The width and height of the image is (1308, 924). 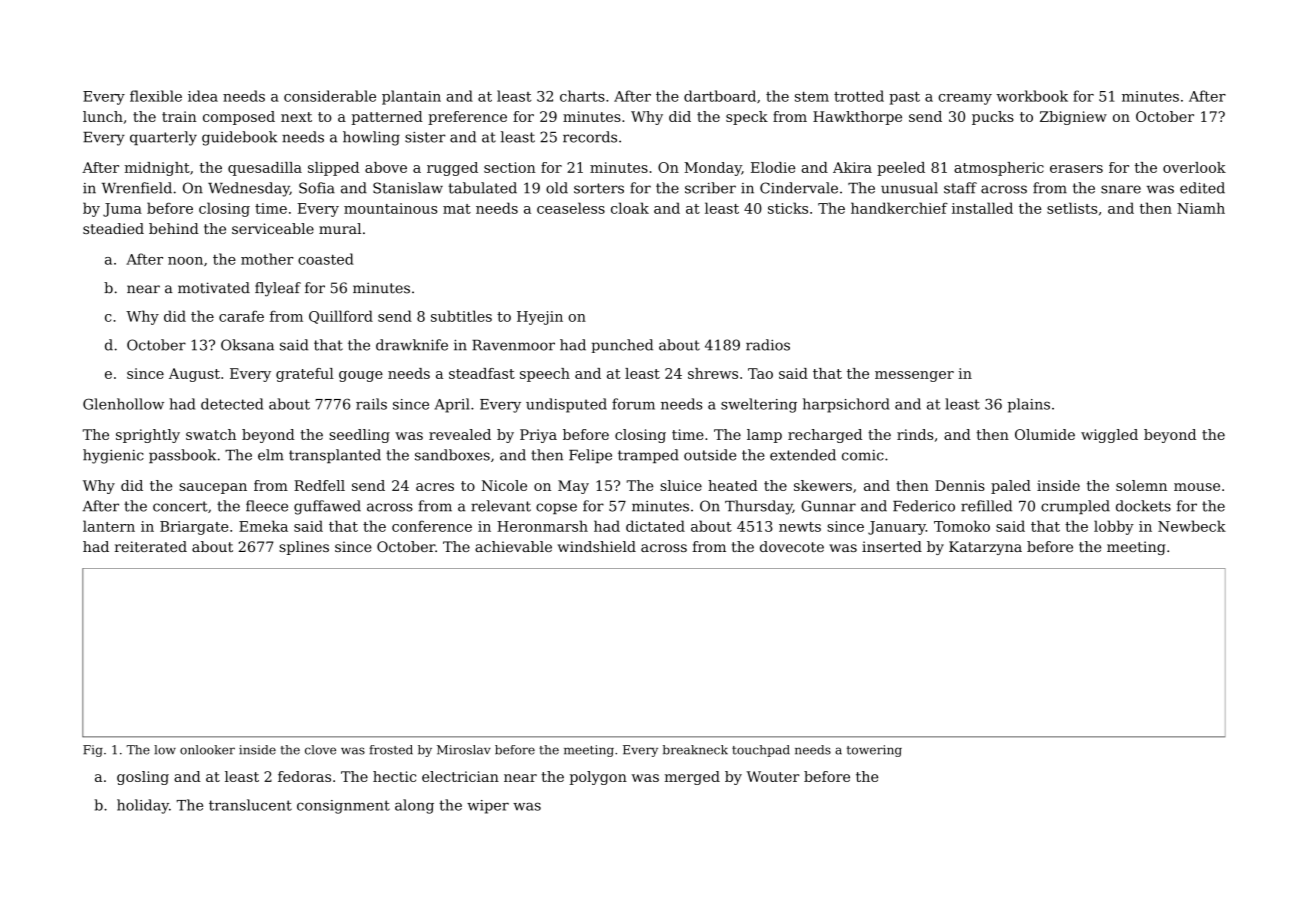 I want to click on dovecote, so click(x=792, y=546).
